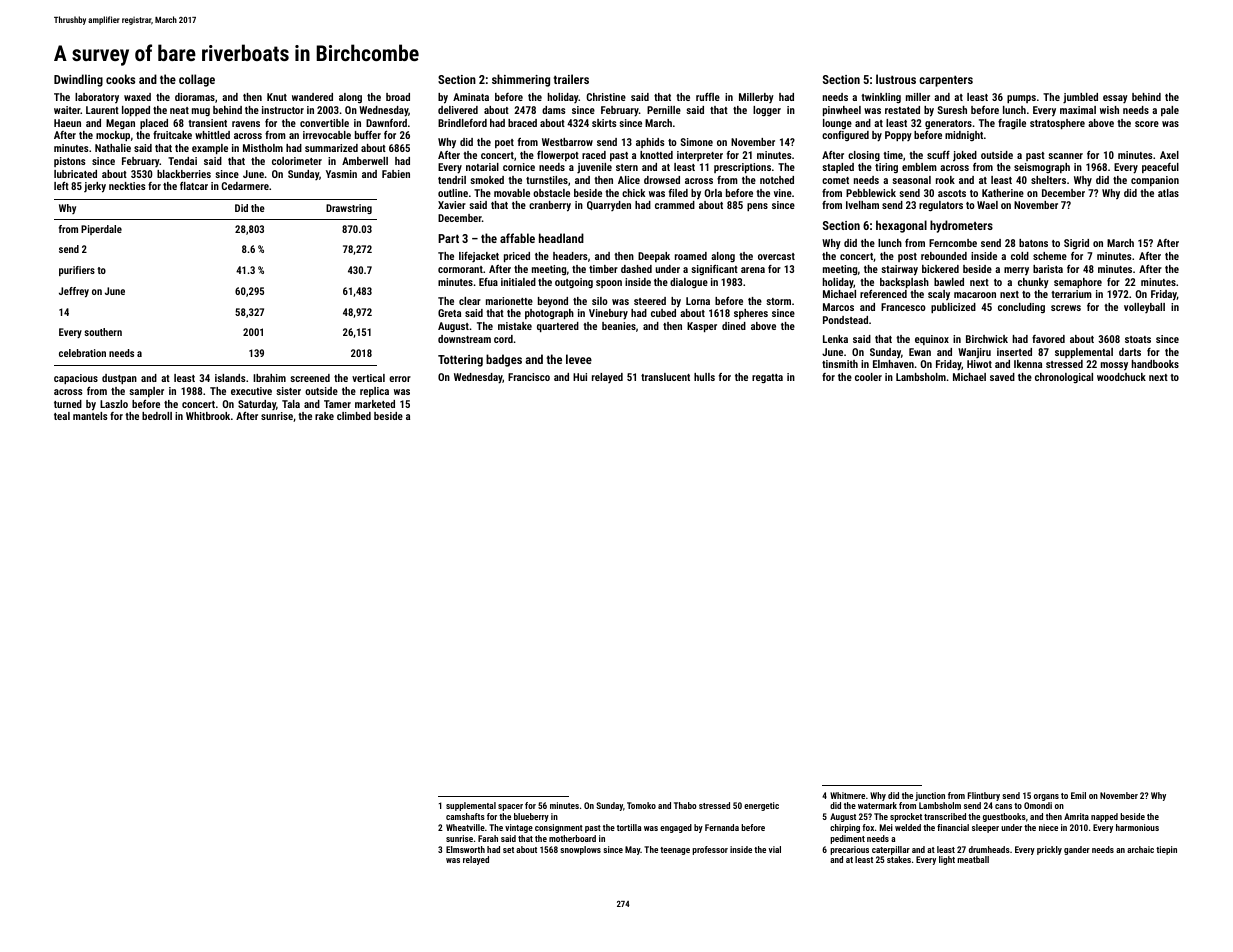 This screenshot has width=1233, height=952. What do you see at coordinates (113, 148) in the screenshot?
I see `Nathalie` at bounding box center [113, 148].
